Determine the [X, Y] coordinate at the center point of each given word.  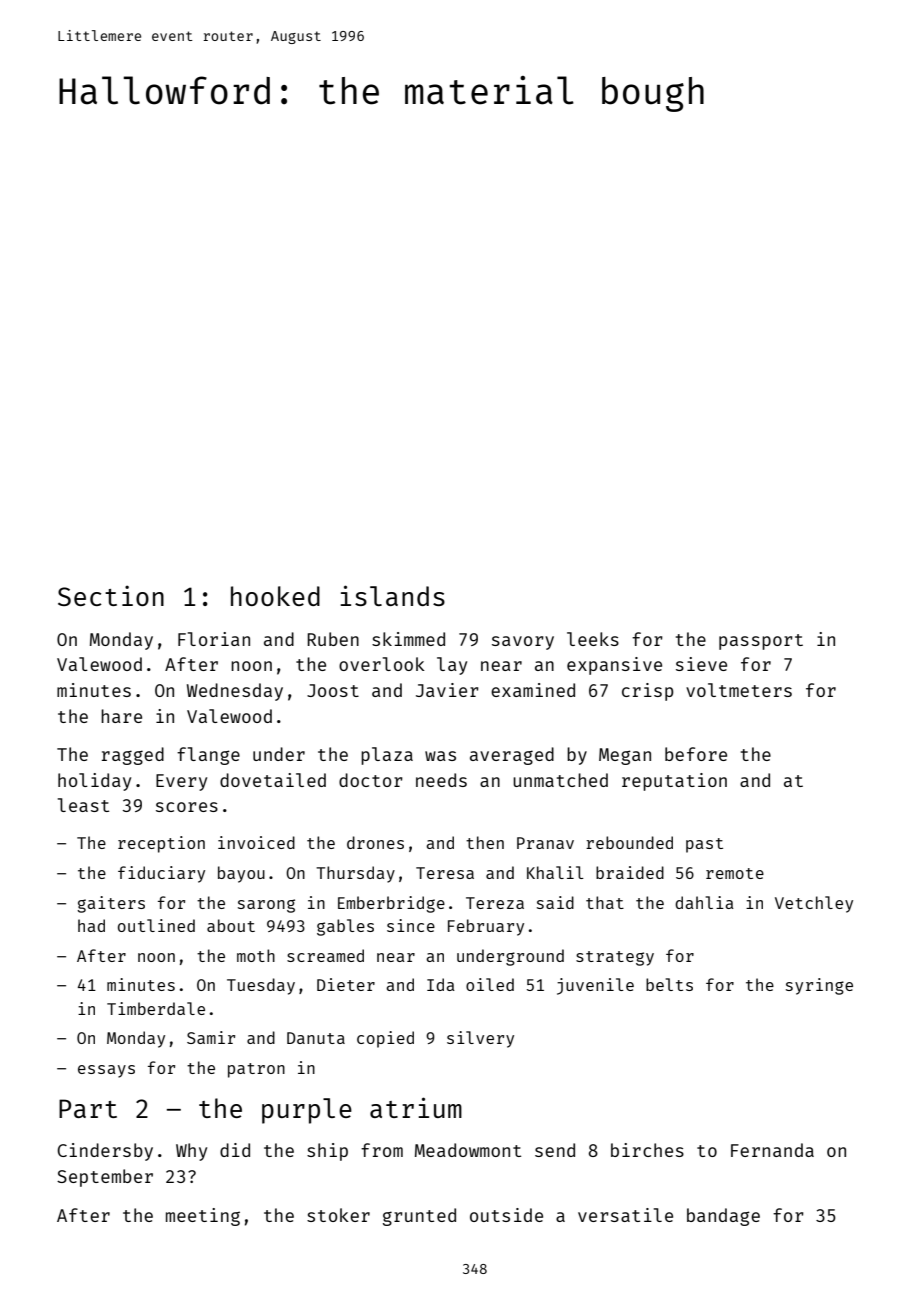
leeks [593, 639]
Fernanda [772, 1150]
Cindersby [105, 1152]
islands [392, 595]
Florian [214, 639]
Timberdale [156, 1008]
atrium [416, 1107]
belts [669, 984]
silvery [480, 1039]
